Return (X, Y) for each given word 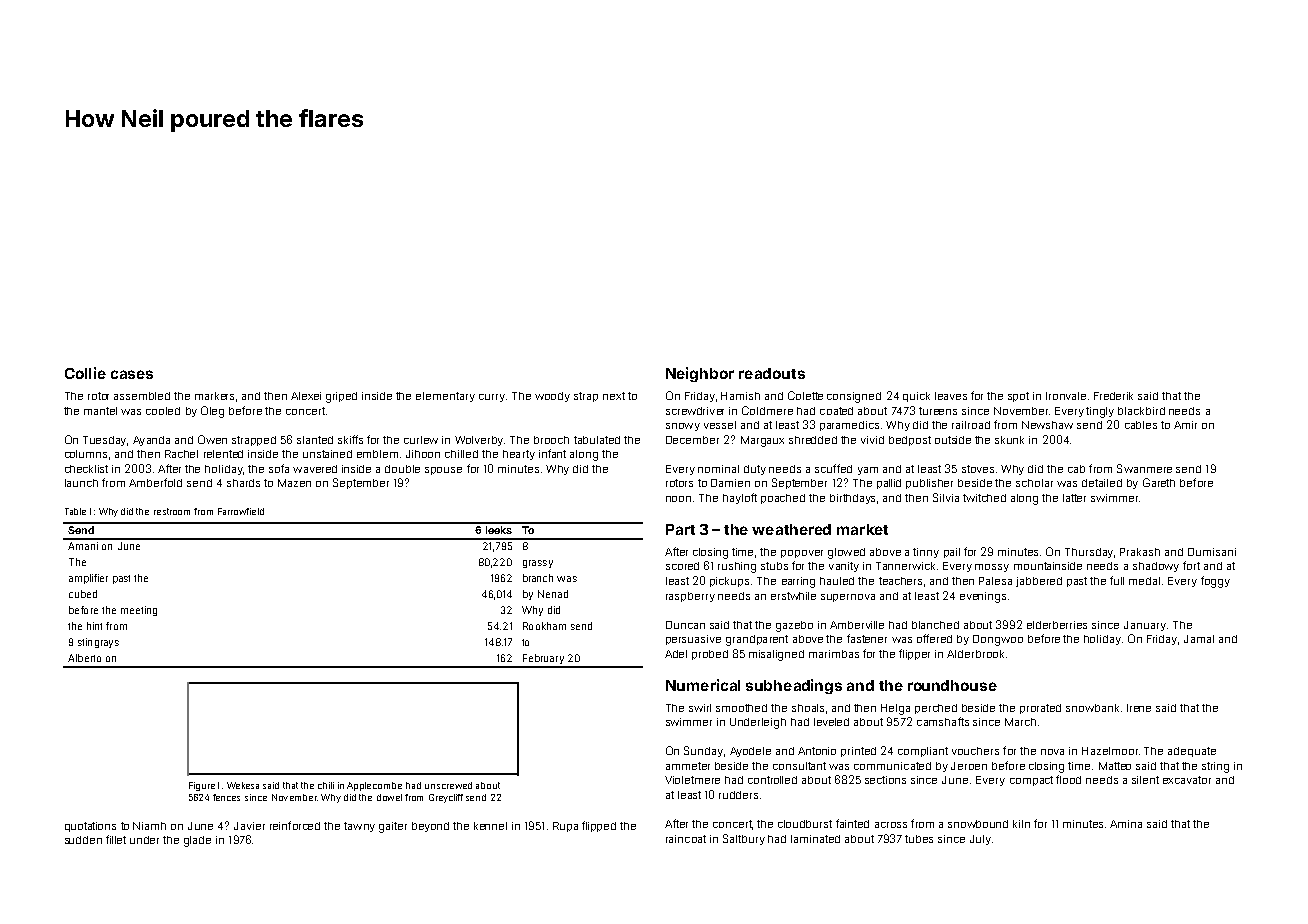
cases (132, 374)
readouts (772, 373)
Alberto (84, 658)
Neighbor (700, 374)
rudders (738, 795)
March (1020, 722)
